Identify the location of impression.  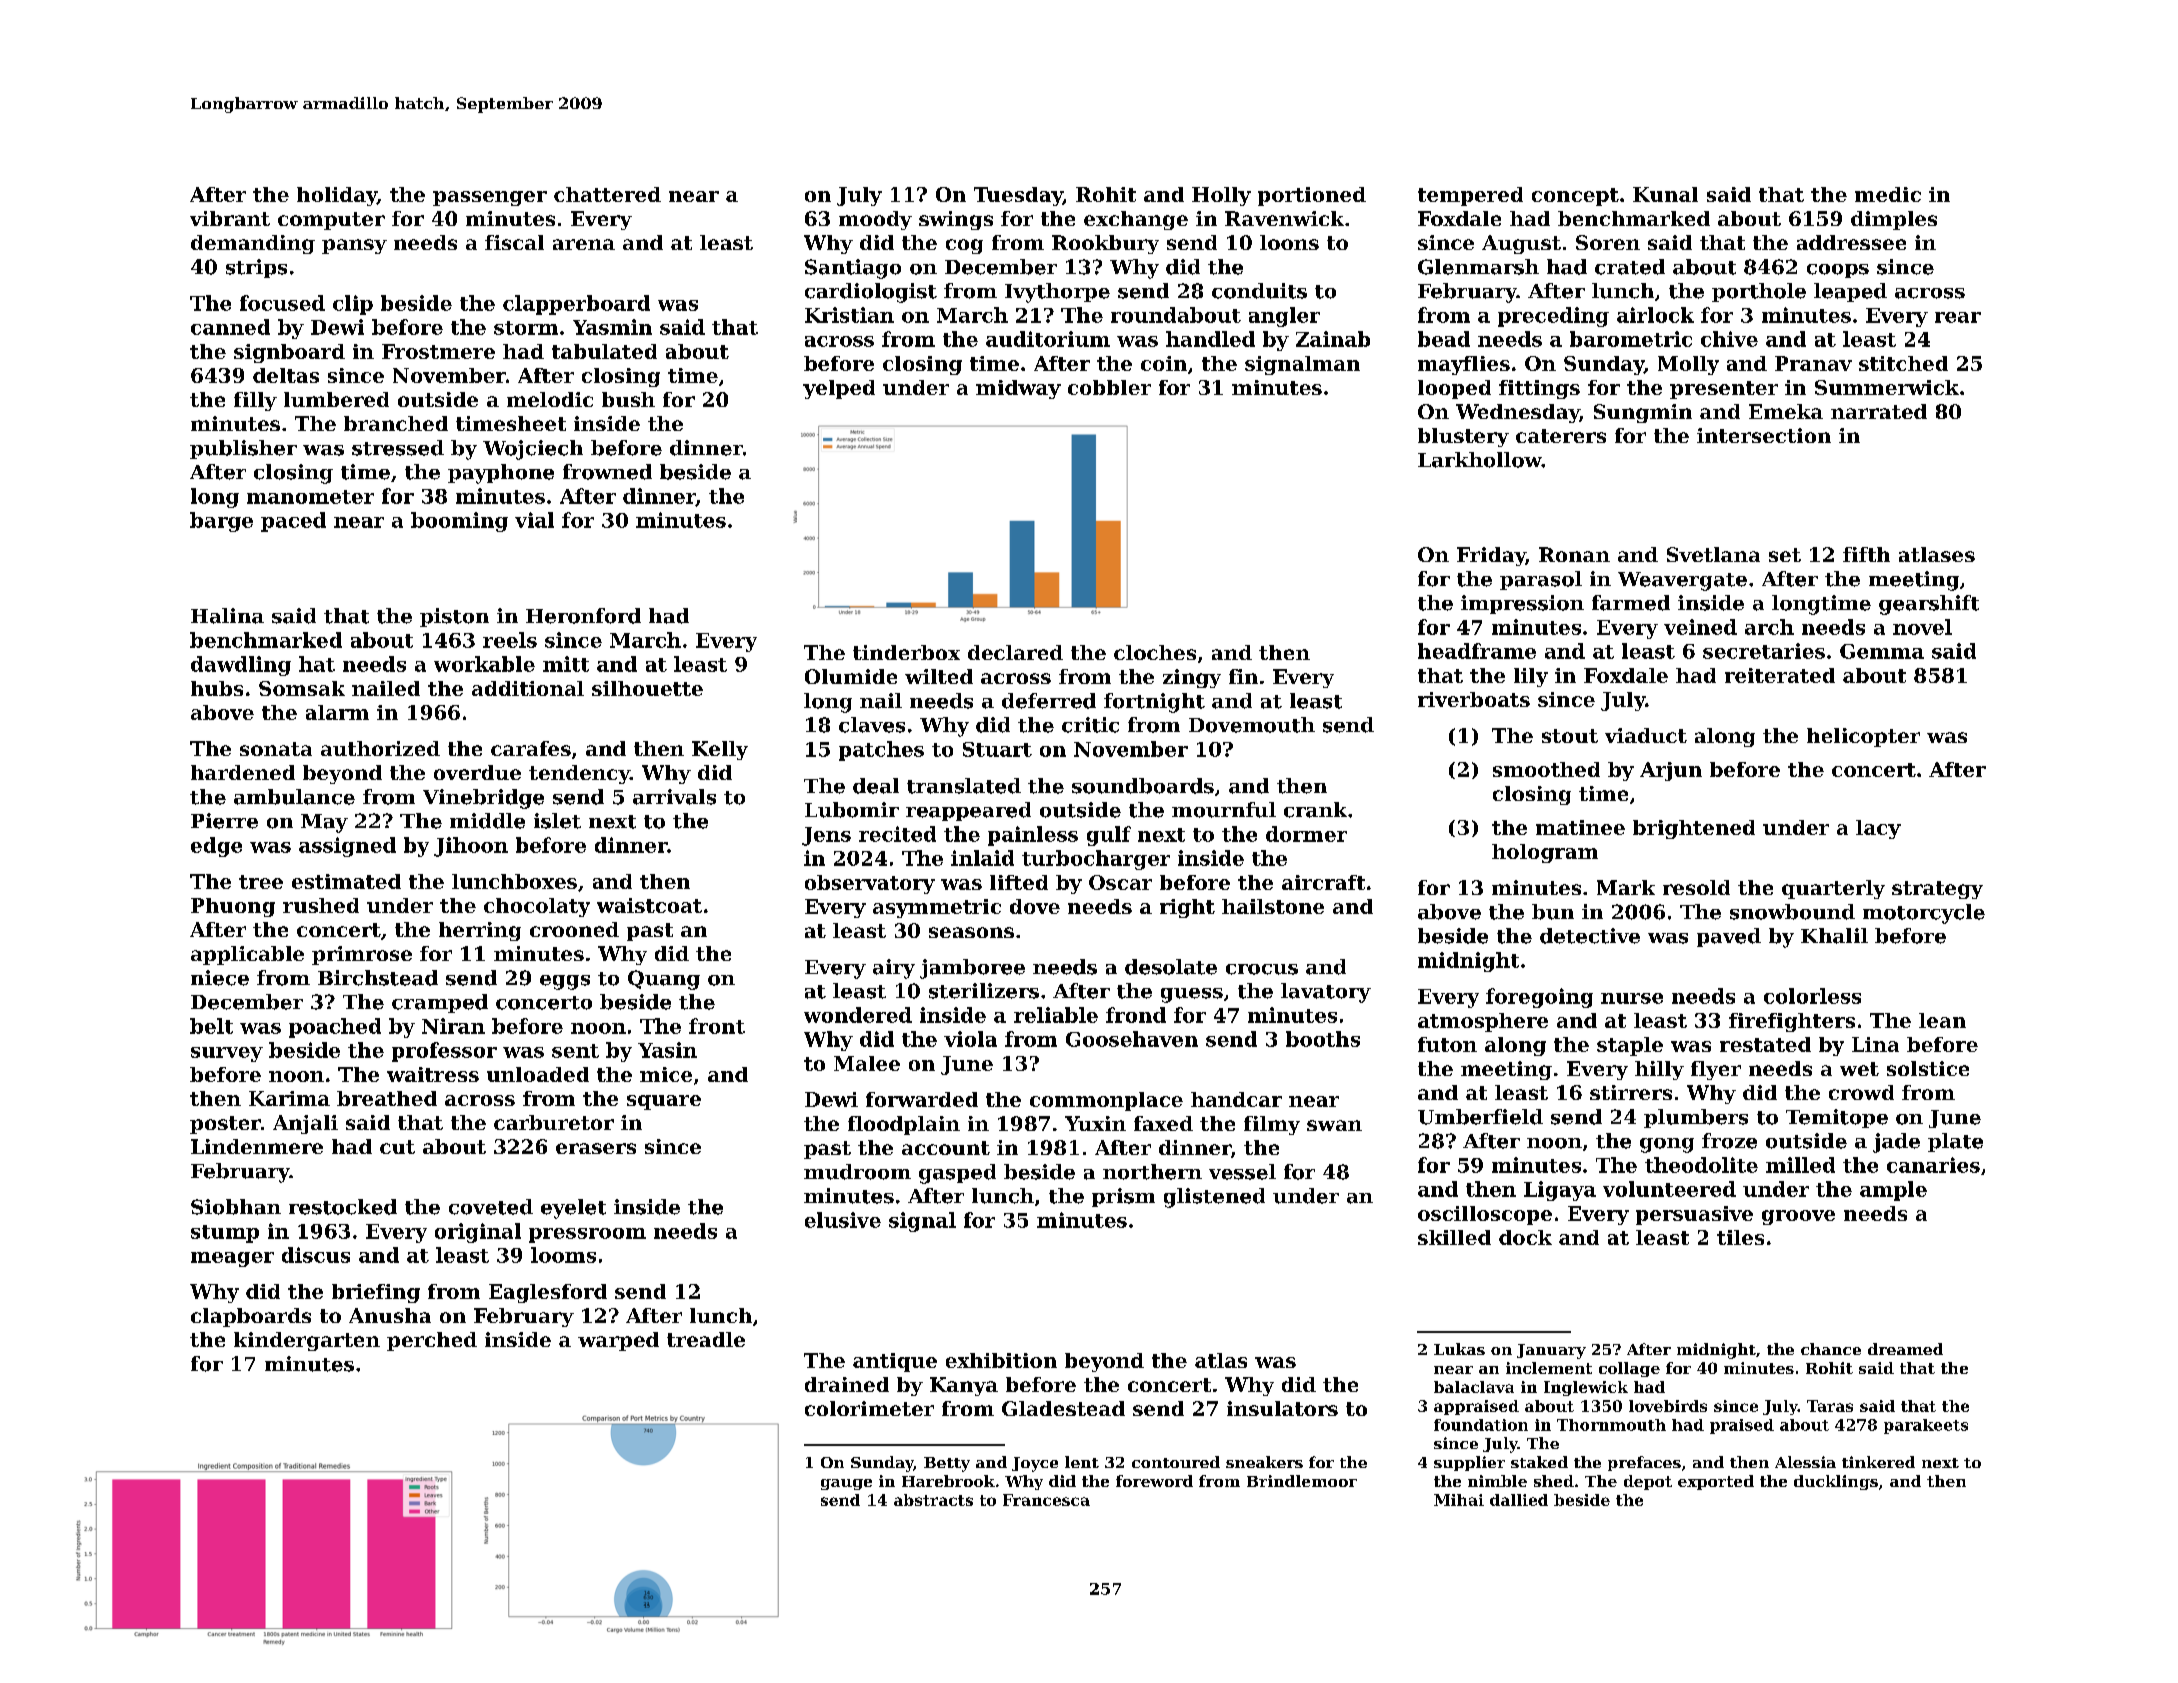
(1522, 604).
